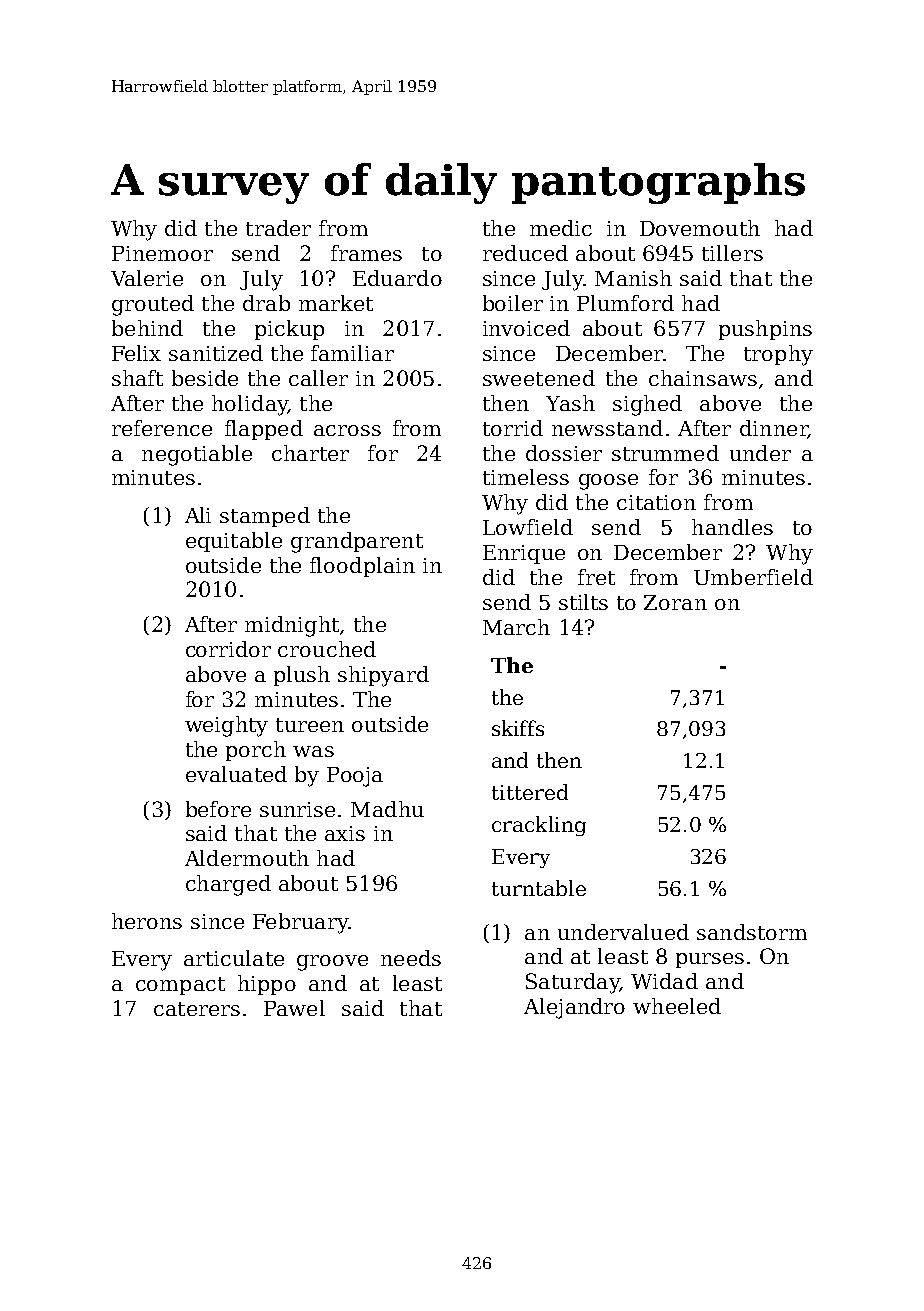 The height and width of the page is (1311, 924). What do you see at coordinates (765, 330) in the page?
I see `pushpins` at bounding box center [765, 330].
